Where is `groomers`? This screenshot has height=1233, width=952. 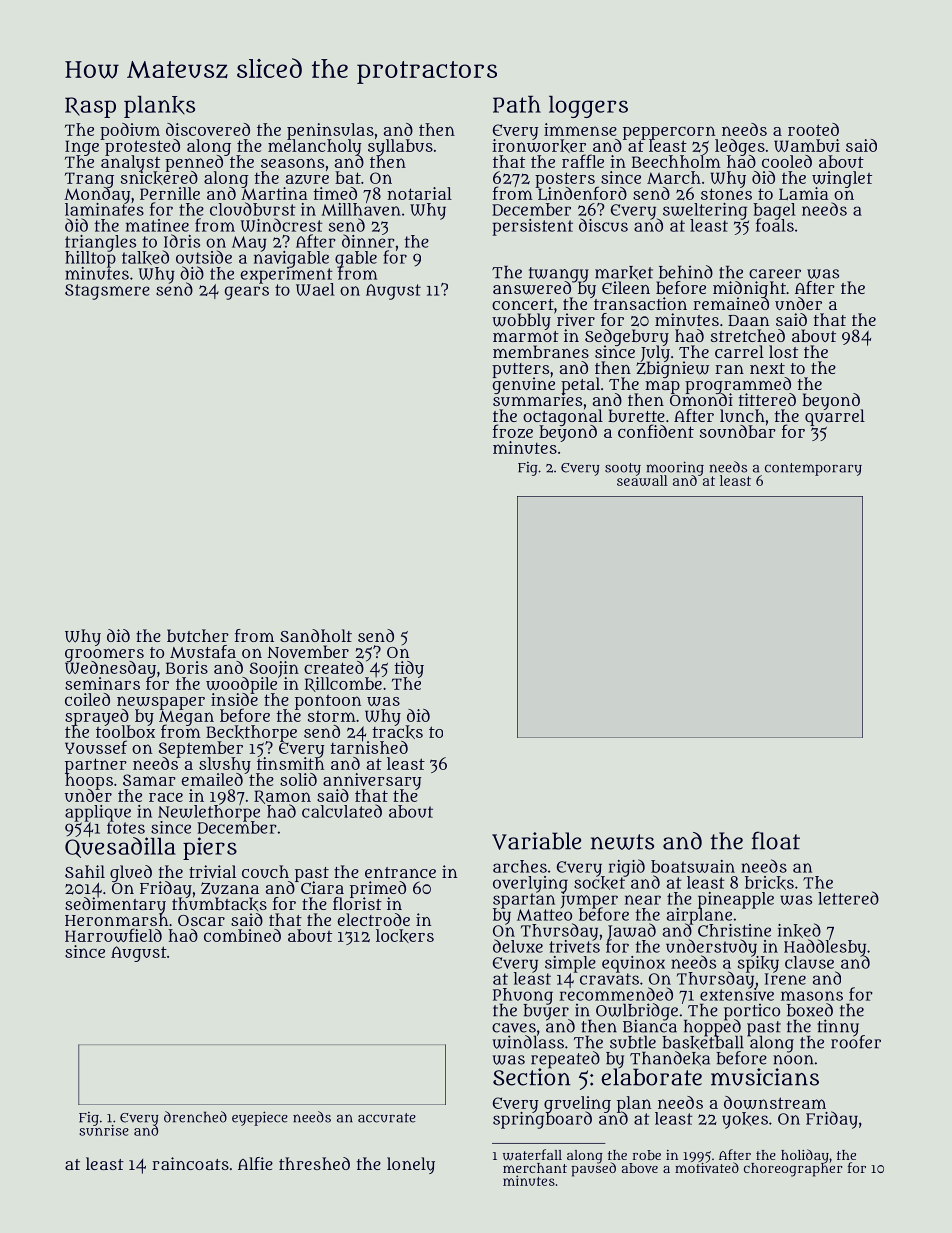 groomers is located at coordinates (104, 655).
